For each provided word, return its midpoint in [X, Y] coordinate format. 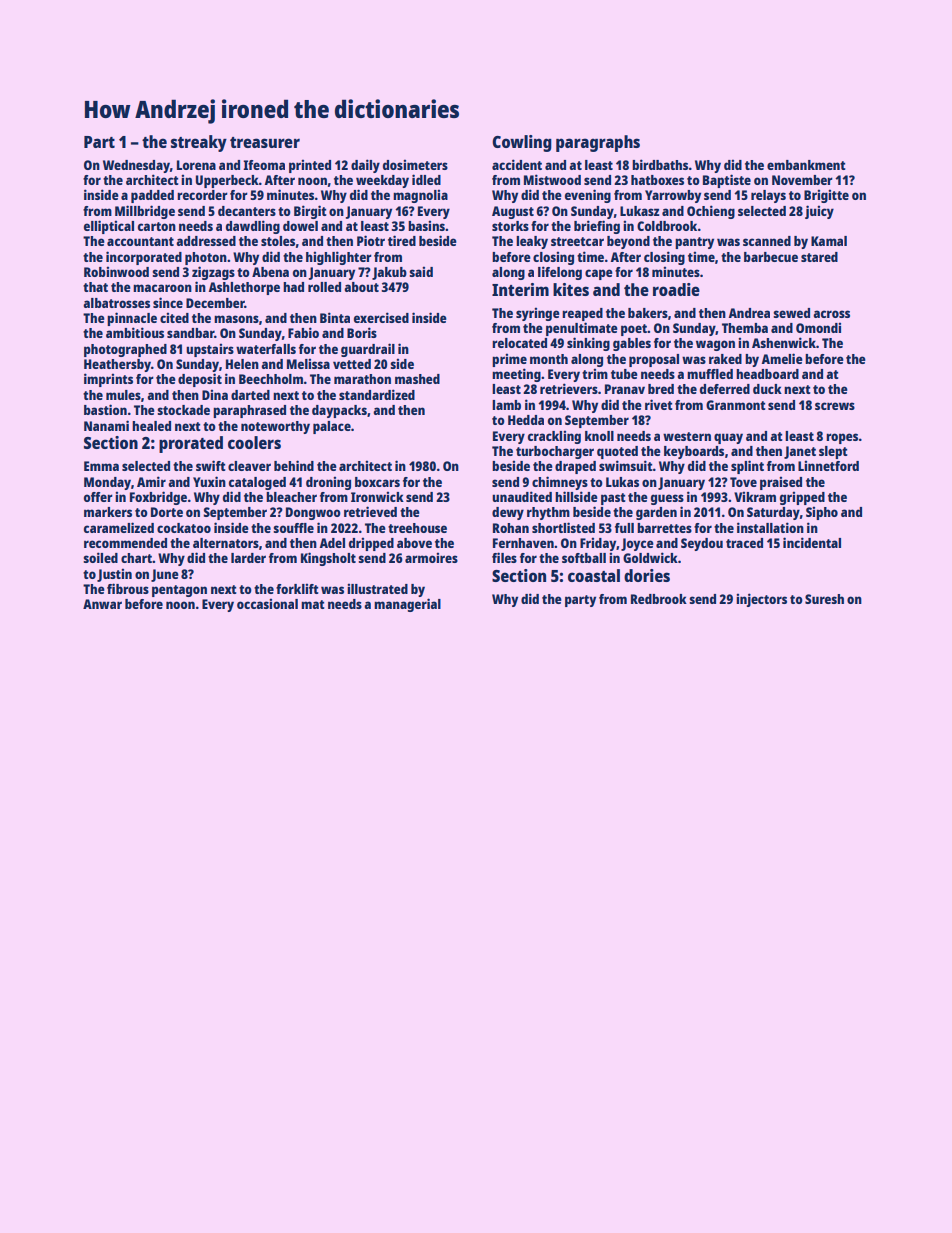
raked [725, 359]
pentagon [179, 591]
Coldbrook [667, 226]
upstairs [210, 350]
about [361, 287]
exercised [381, 317]
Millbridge [145, 212]
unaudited [522, 496]
